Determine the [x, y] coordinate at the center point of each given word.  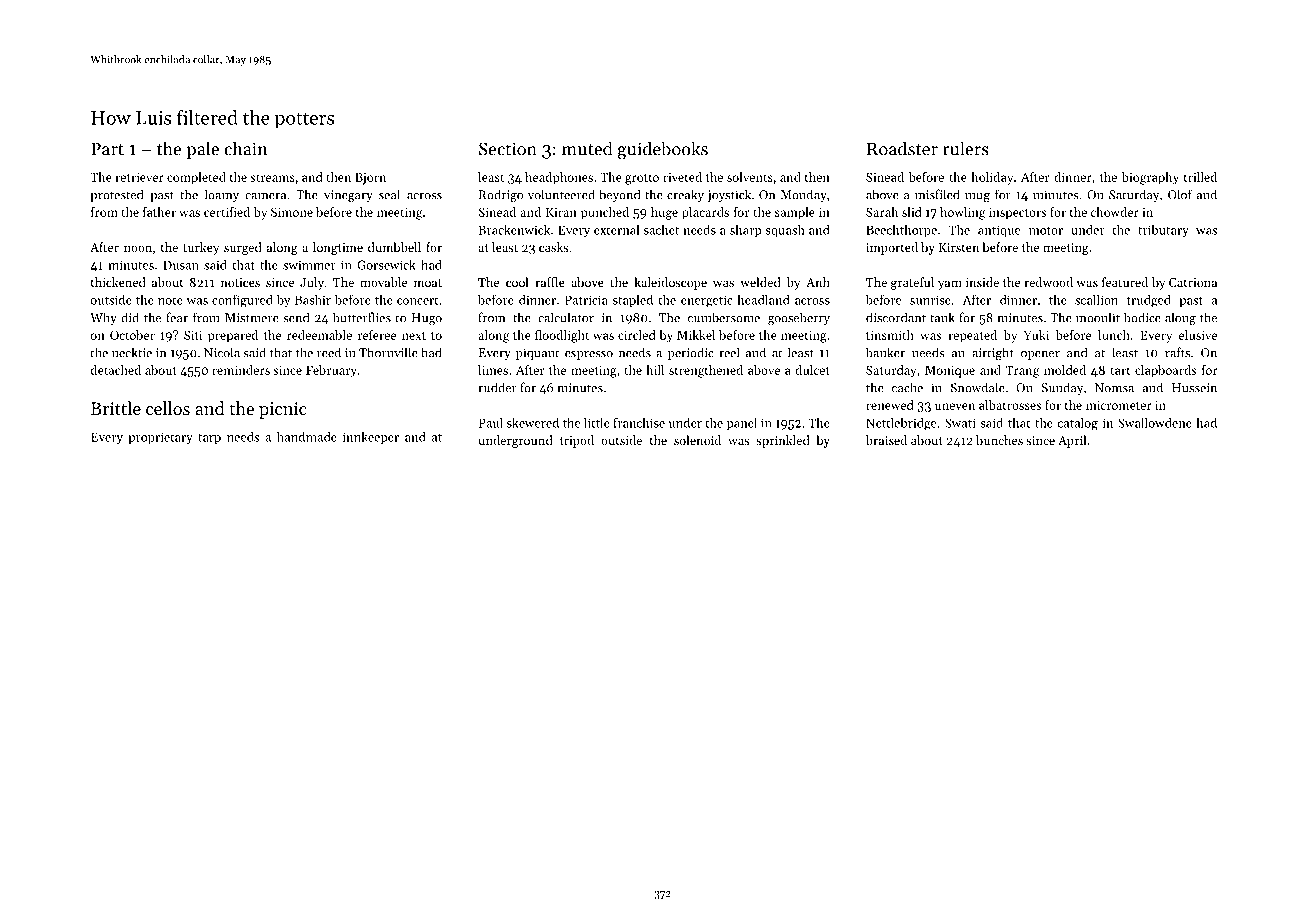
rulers [966, 148]
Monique [950, 372]
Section [508, 149]
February [331, 371]
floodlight [562, 336]
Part [107, 149]
